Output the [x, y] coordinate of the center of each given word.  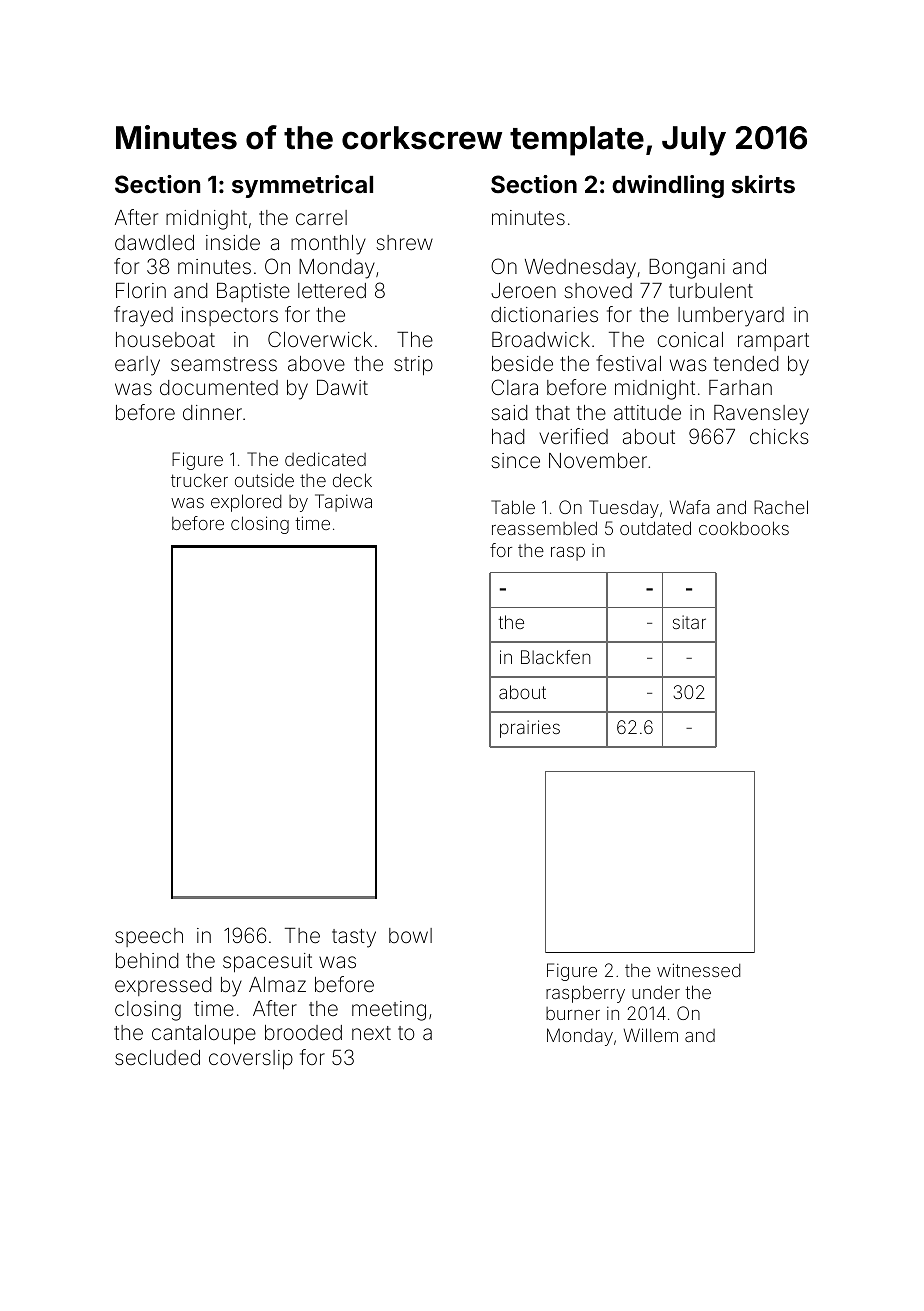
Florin [141, 290]
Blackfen [555, 657]
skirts [763, 184]
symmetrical [302, 186]
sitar [689, 622]
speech [149, 937]
